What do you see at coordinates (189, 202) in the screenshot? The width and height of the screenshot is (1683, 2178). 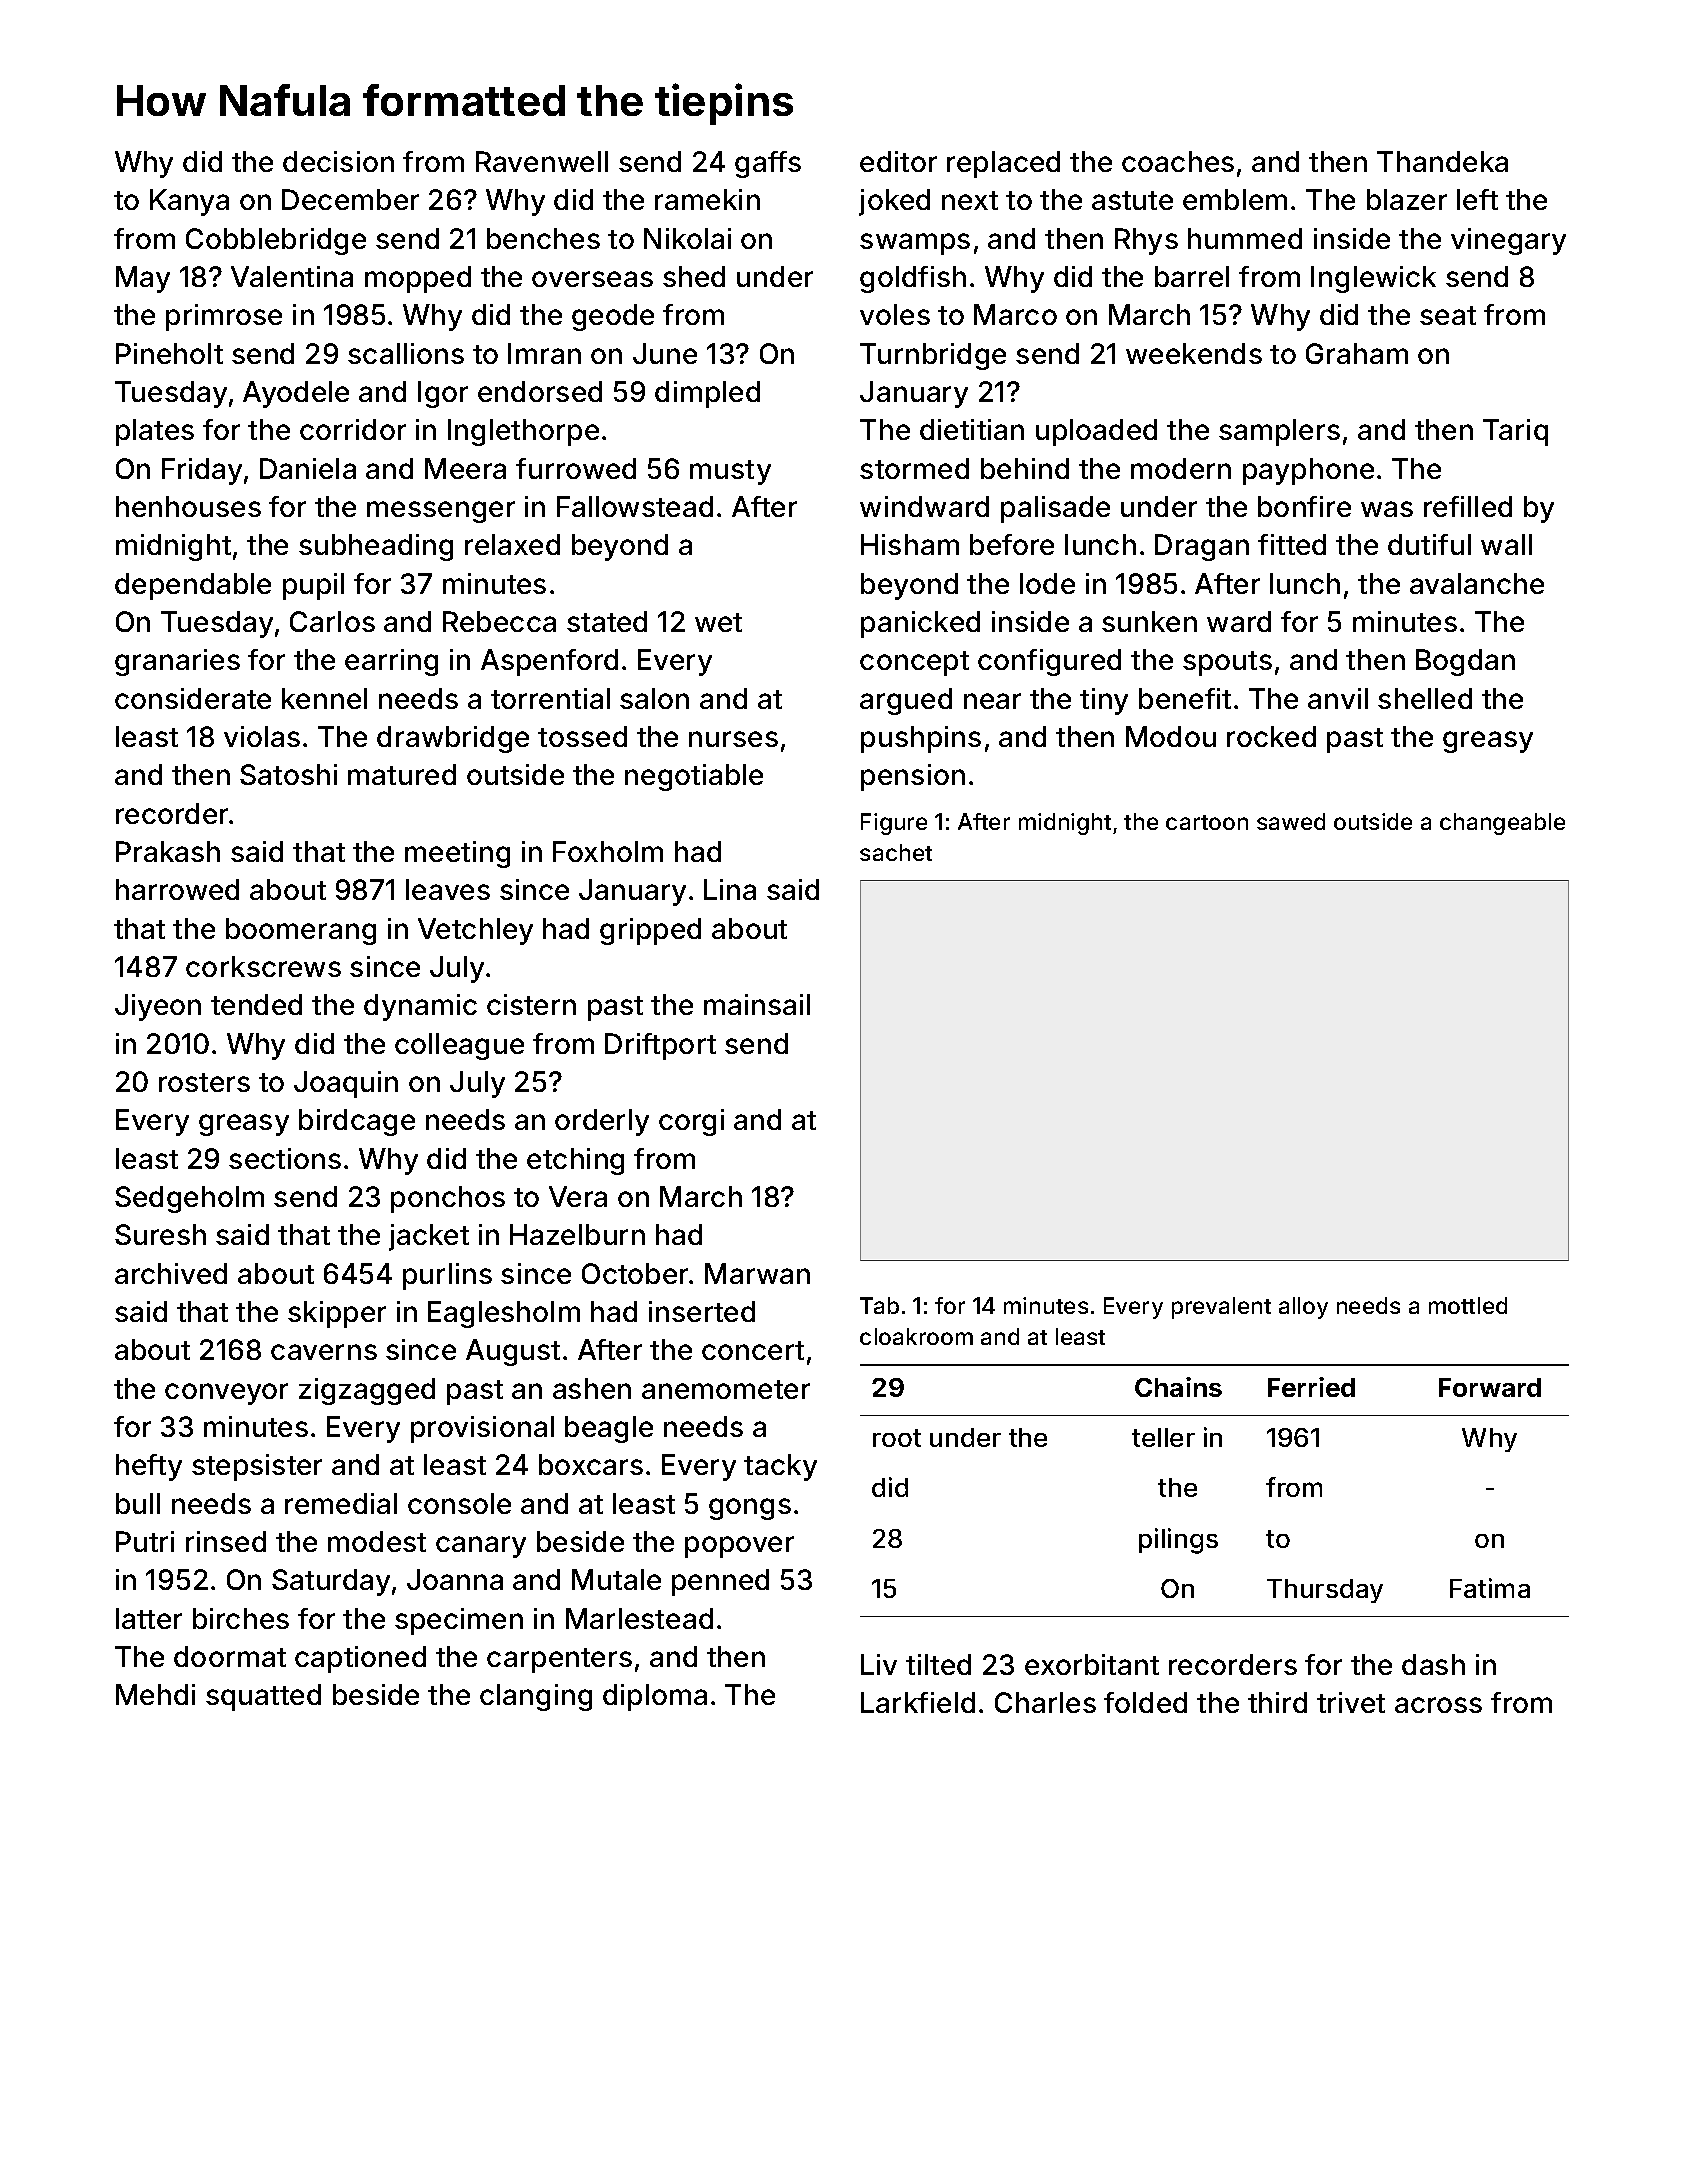 I see `Kanya` at bounding box center [189, 202].
